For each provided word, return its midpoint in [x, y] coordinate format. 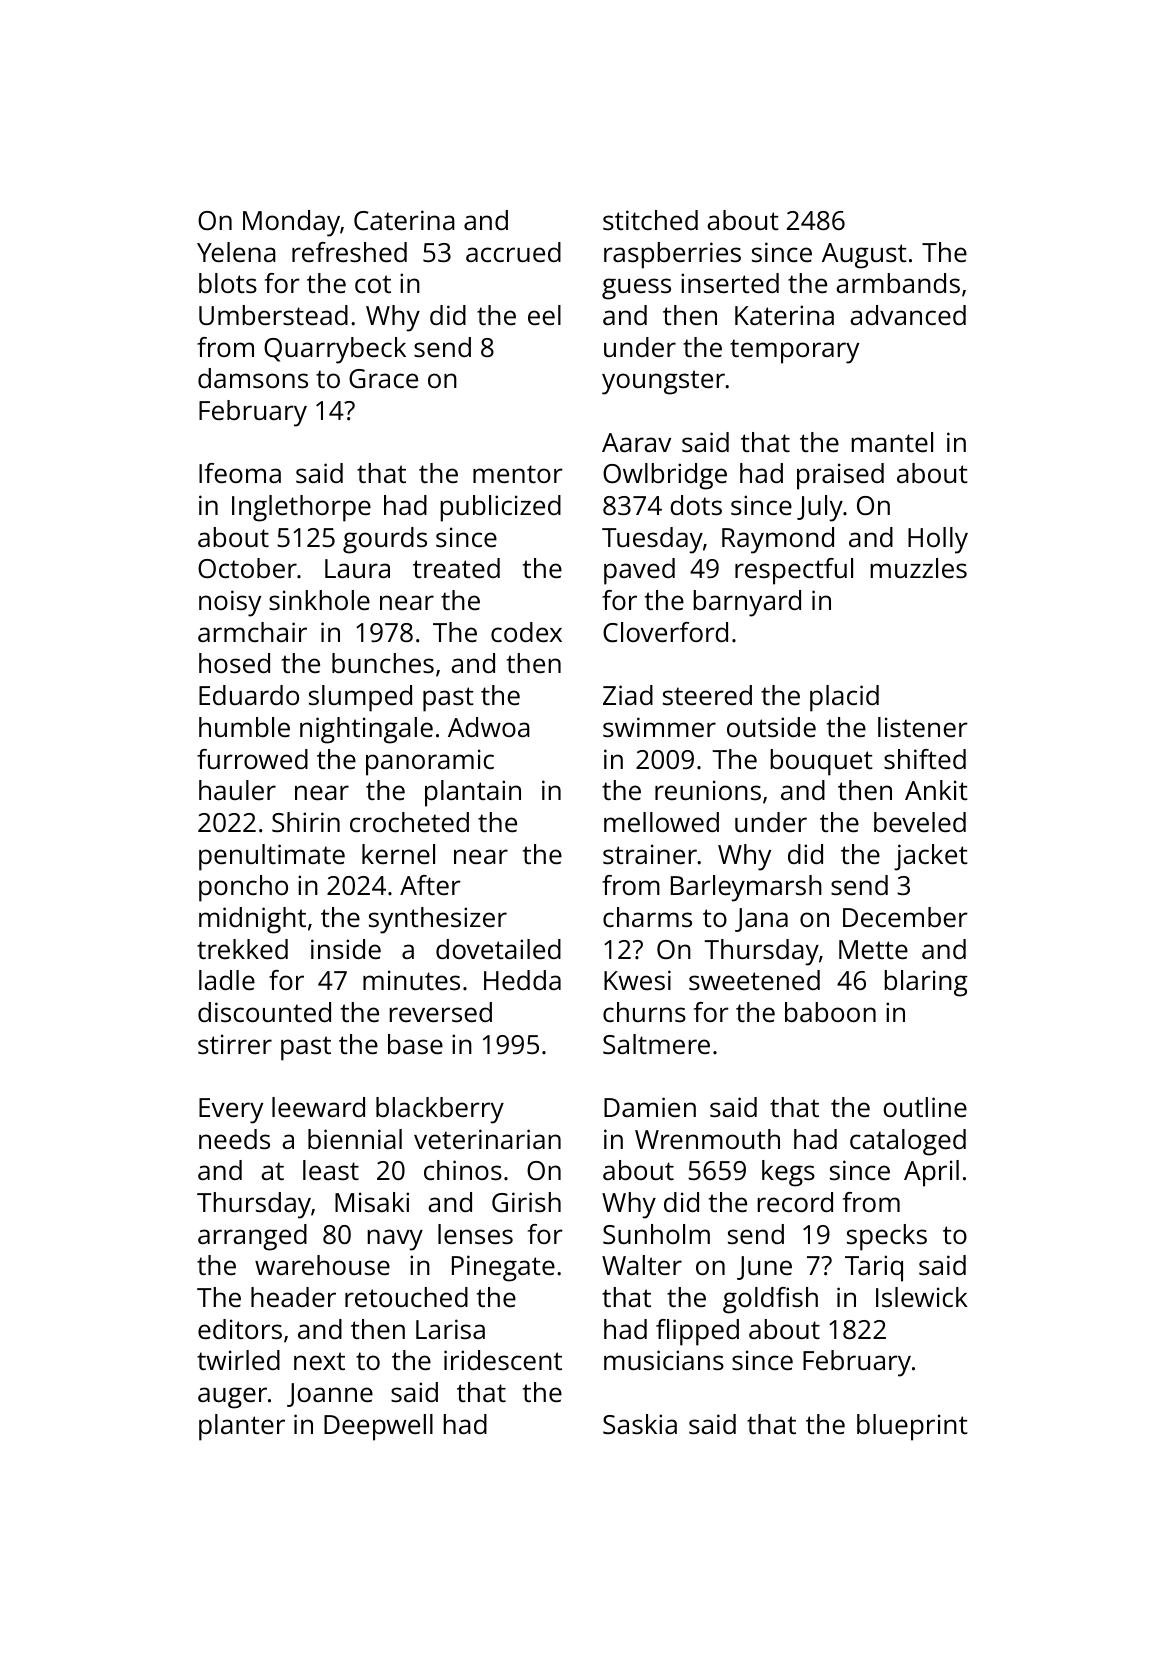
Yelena [236, 252]
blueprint [912, 1427]
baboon [830, 1012]
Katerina [784, 315]
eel [544, 315]
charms [647, 917]
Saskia [640, 1424]
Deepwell [378, 1427]
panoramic [430, 762]
